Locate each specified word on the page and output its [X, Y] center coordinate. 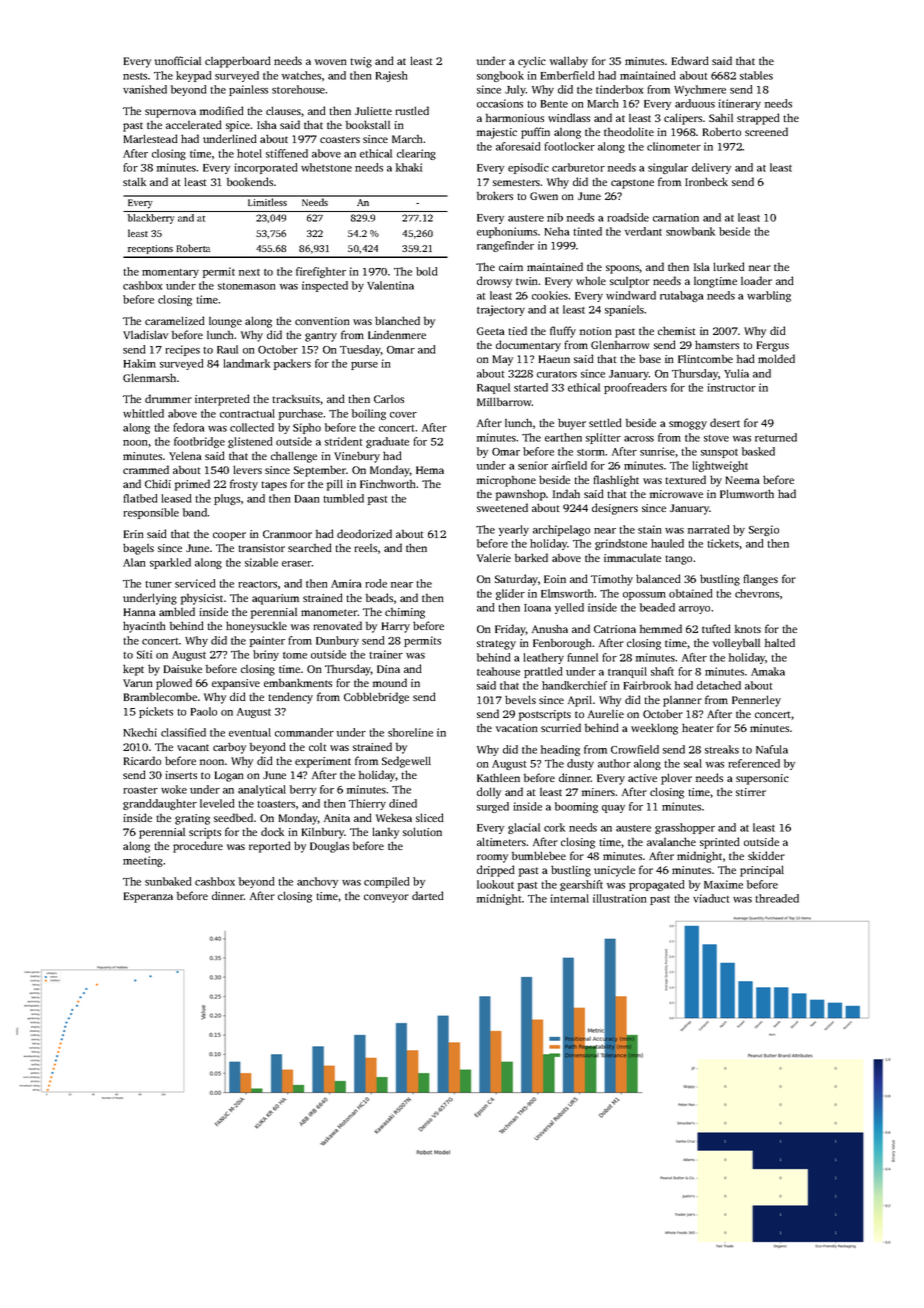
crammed [146, 469]
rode [376, 583]
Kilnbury [323, 833]
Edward [690, 60]
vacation [517, 728]
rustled [412, 110]
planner [682, 701]
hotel [249, 153]
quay [613, 809]
